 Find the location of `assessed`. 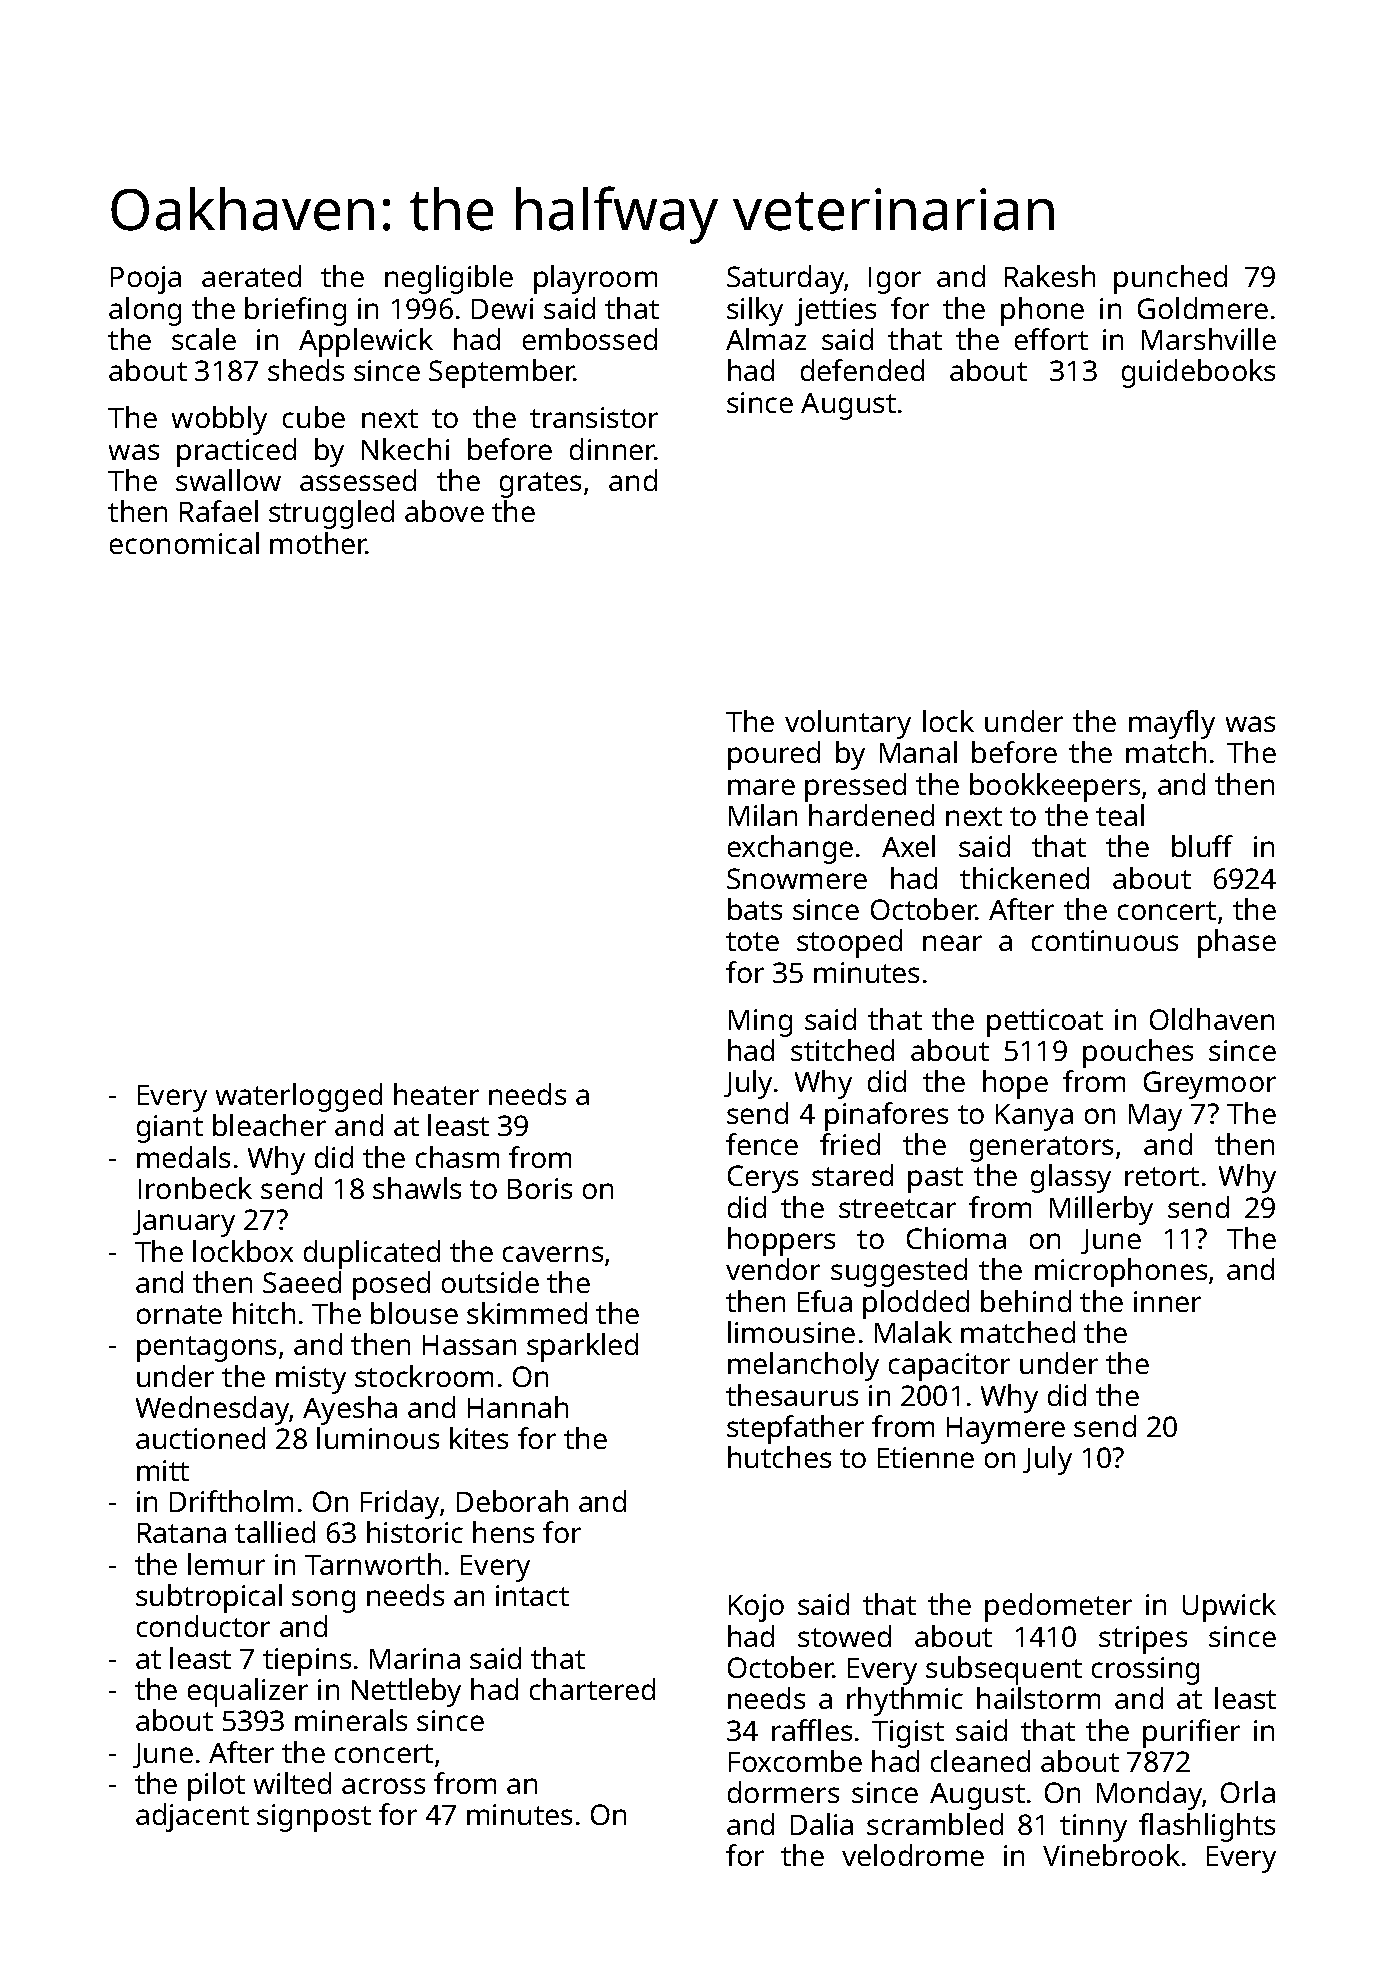

assessed is located at coordinates (358, 480).
